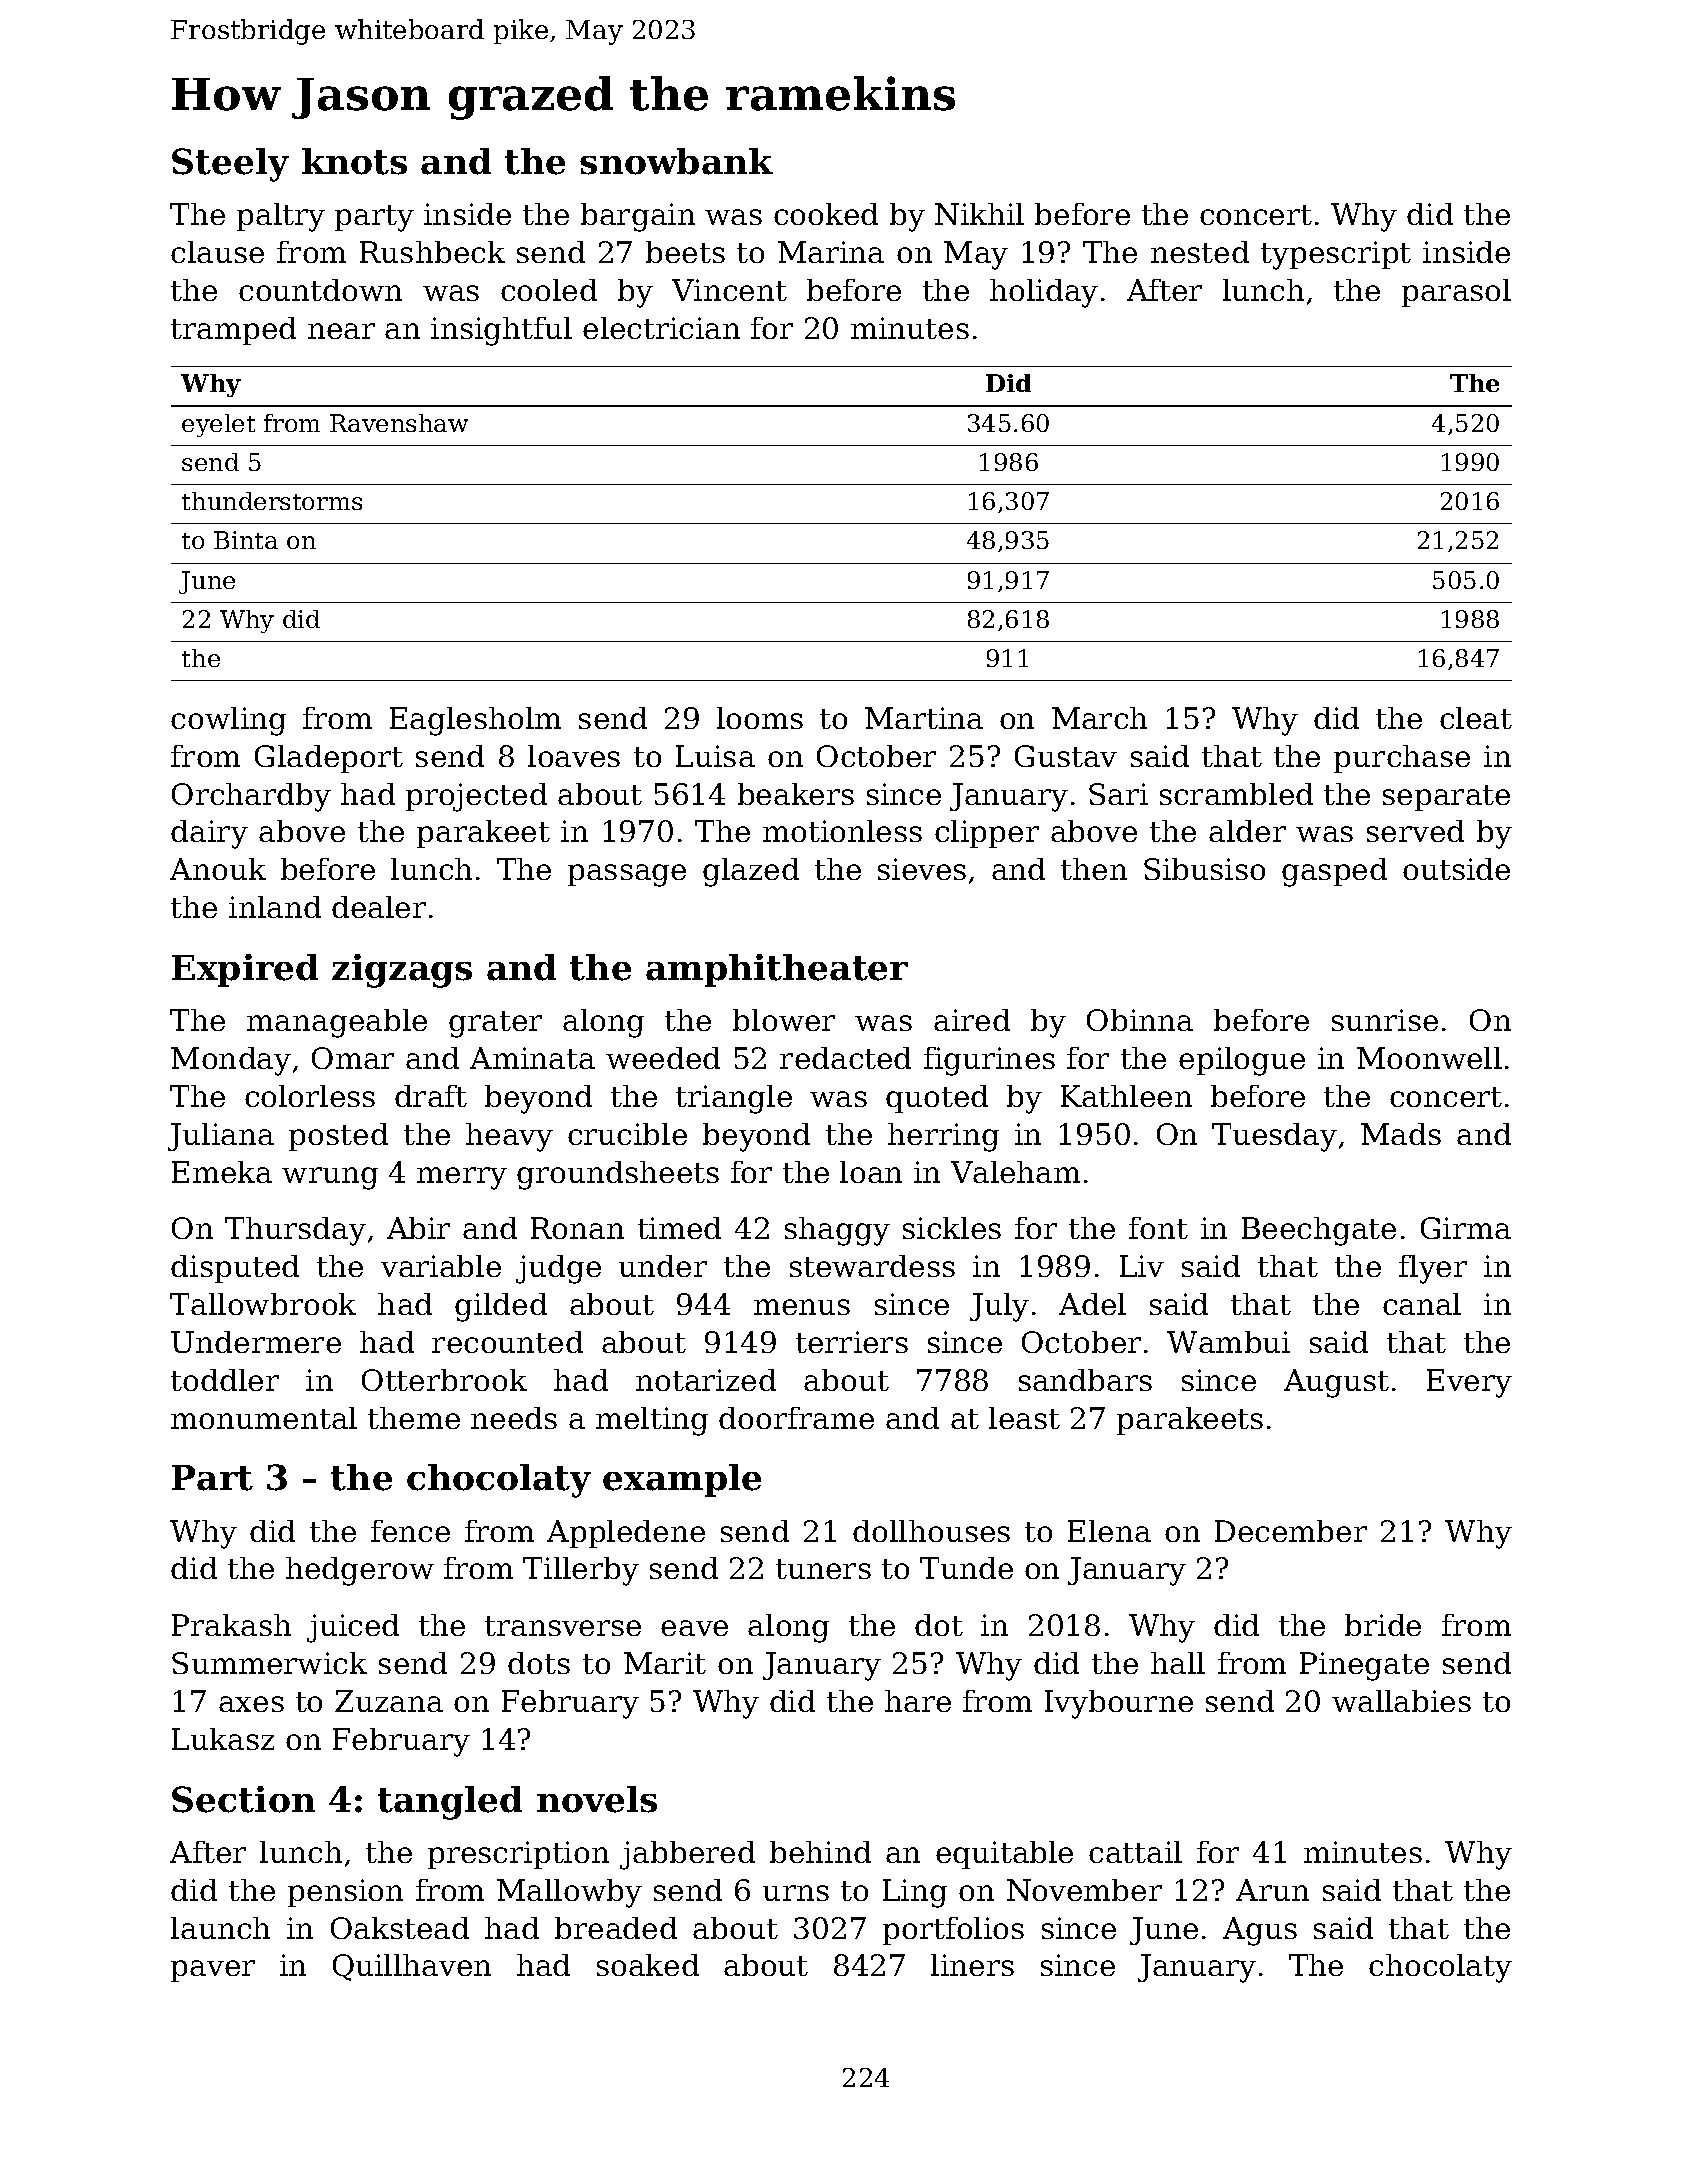 This document has width=1683, height=2178. What do you see at coordinates (852, 1342) in the document?
I see `terriers` at bounding box center [852, 1342].
